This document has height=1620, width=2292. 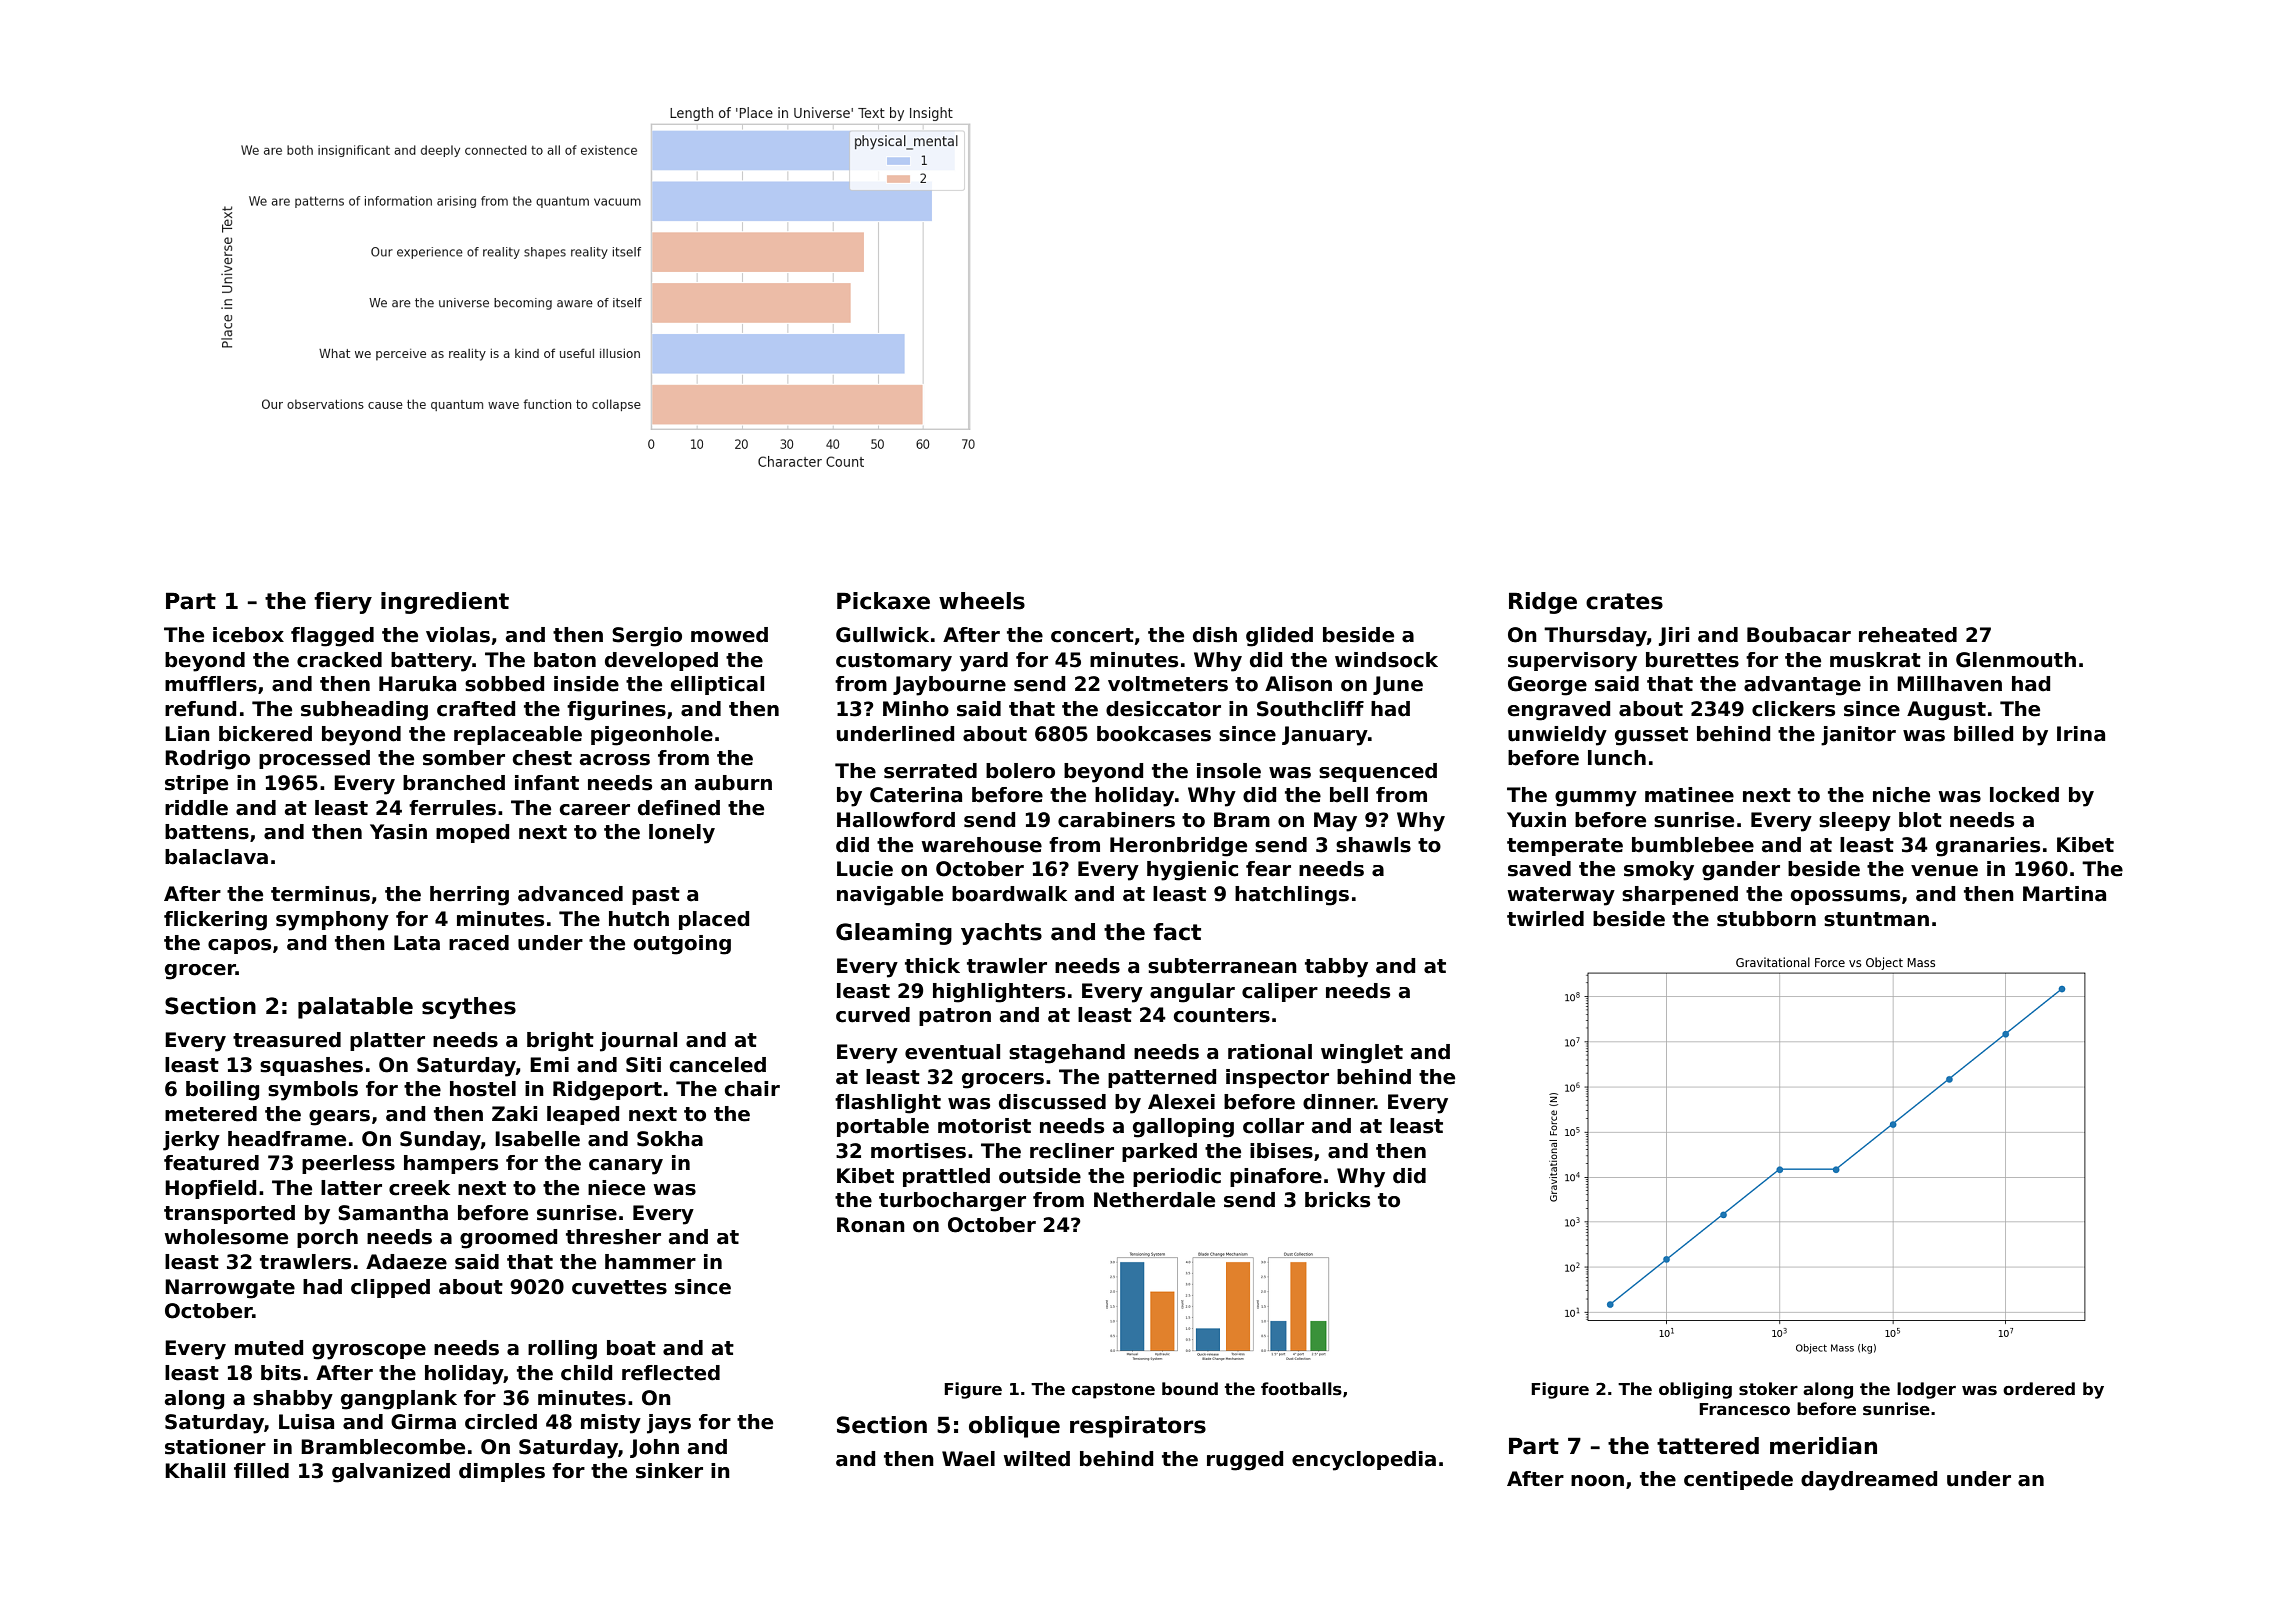 What do you see at coordinates (1337, 1200) in the document?
I see `bricks` at bounding box center [1337, 1200].
